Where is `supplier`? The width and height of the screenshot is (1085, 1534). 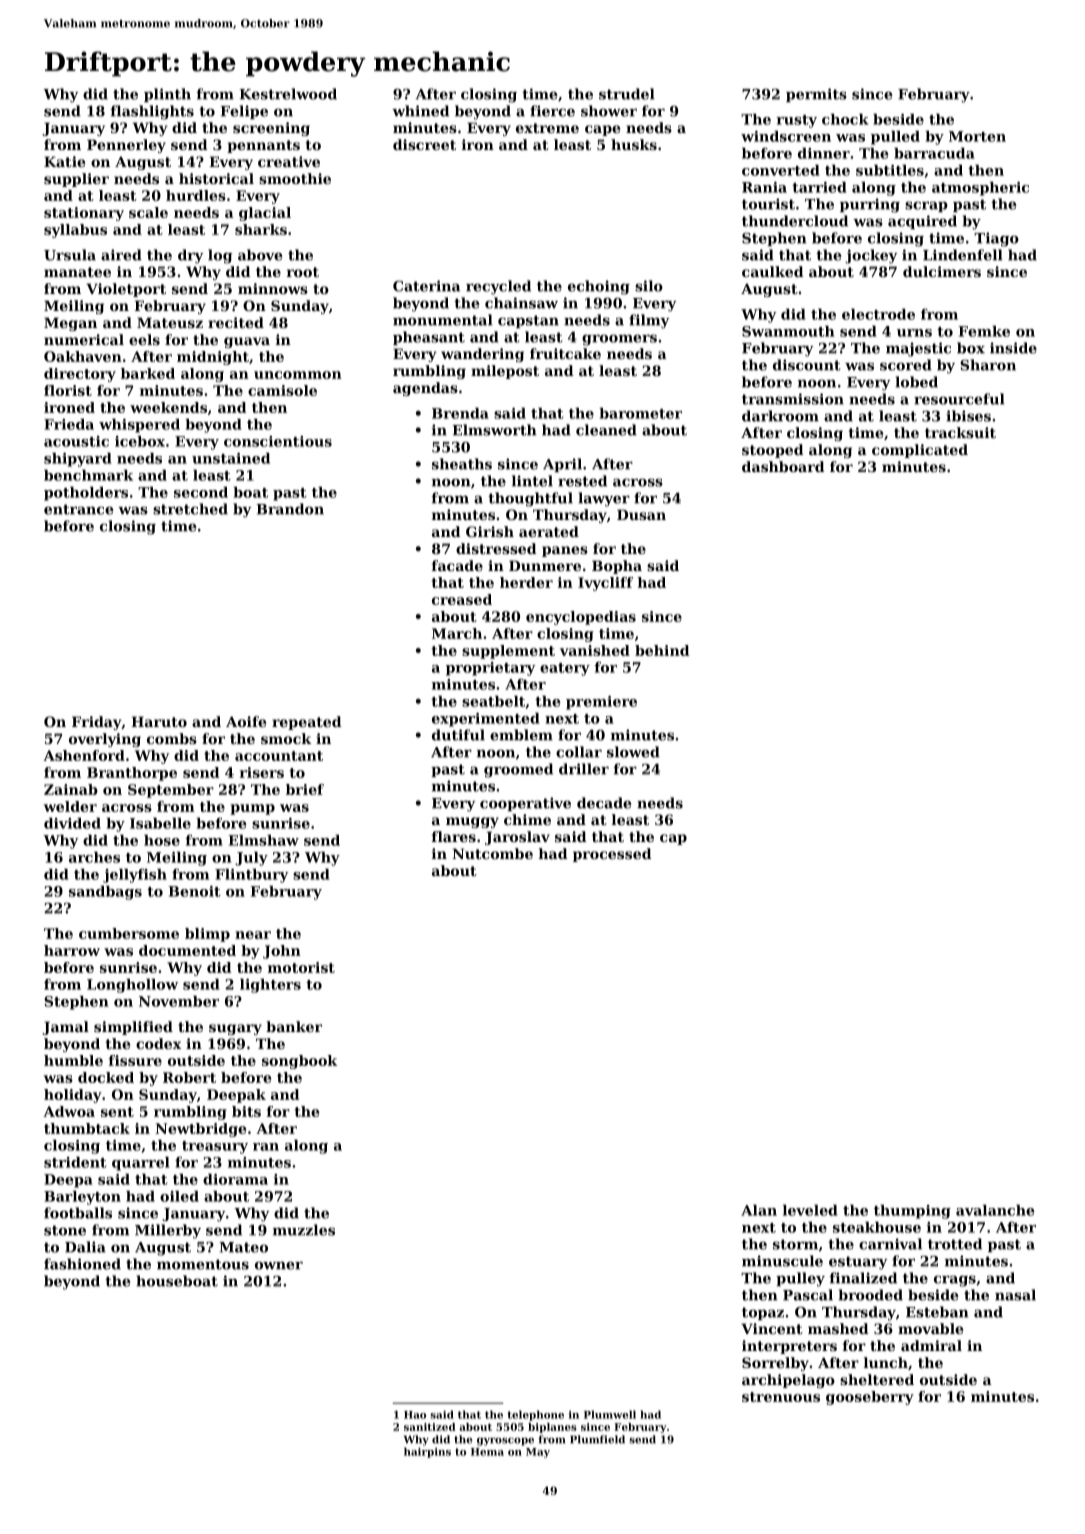
supplier is located at coordinates (76, 180).
